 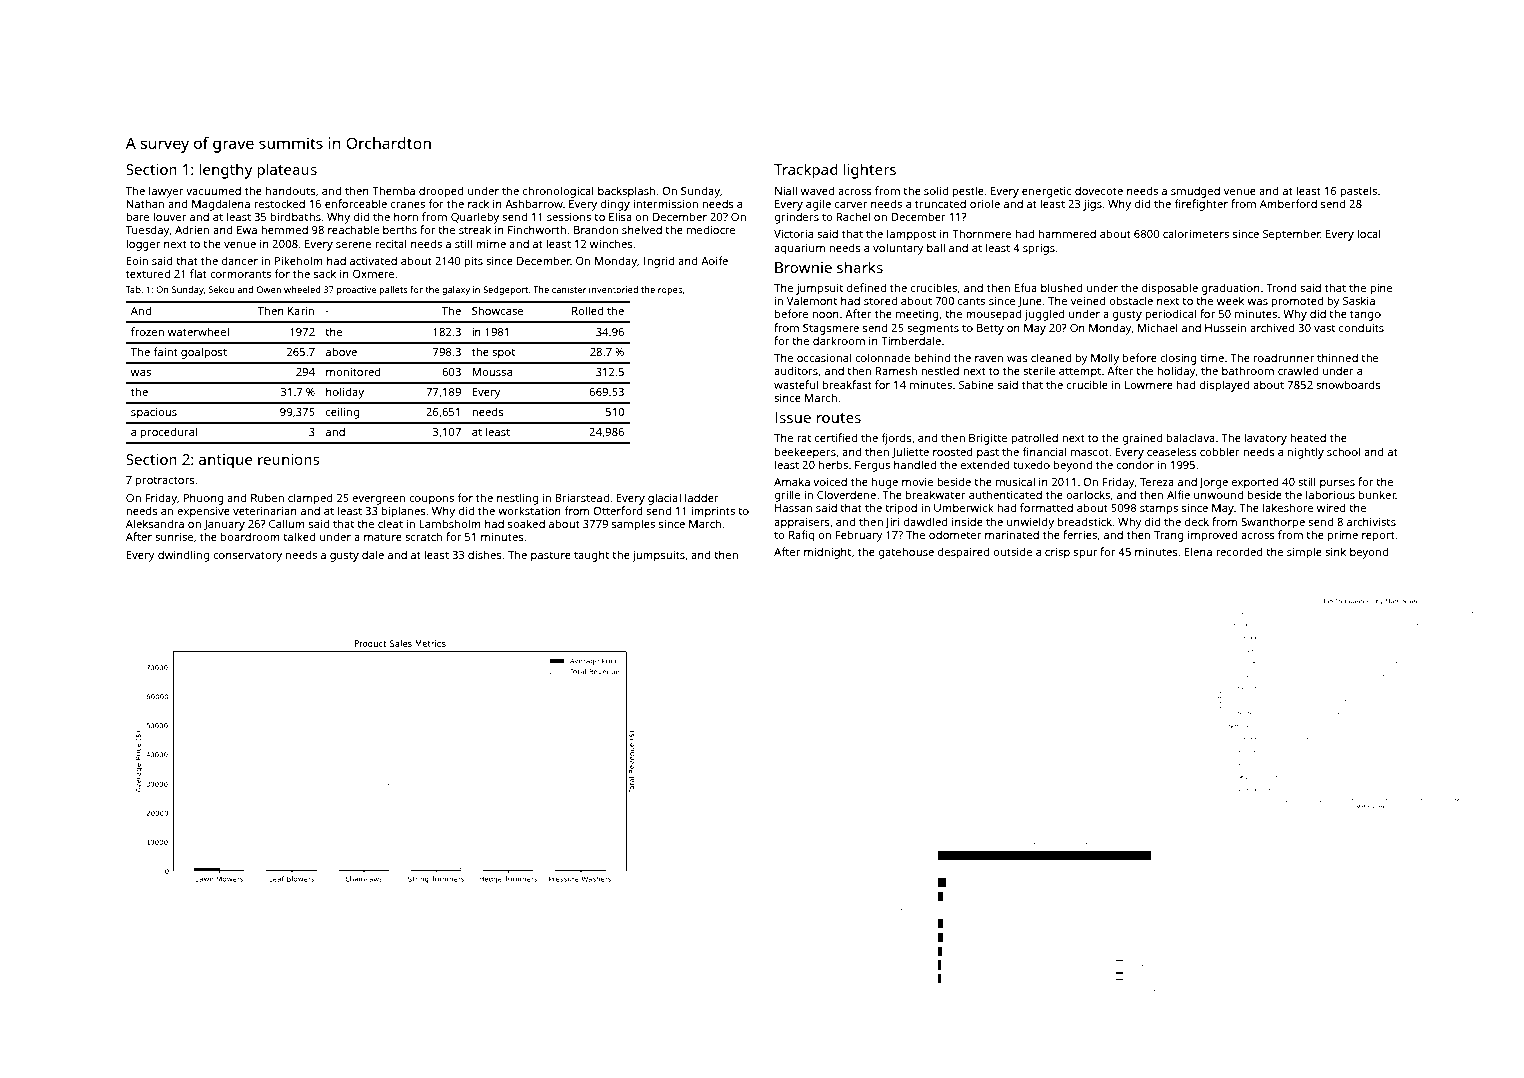 I want to click on spot, so click(x=503, y=354).
